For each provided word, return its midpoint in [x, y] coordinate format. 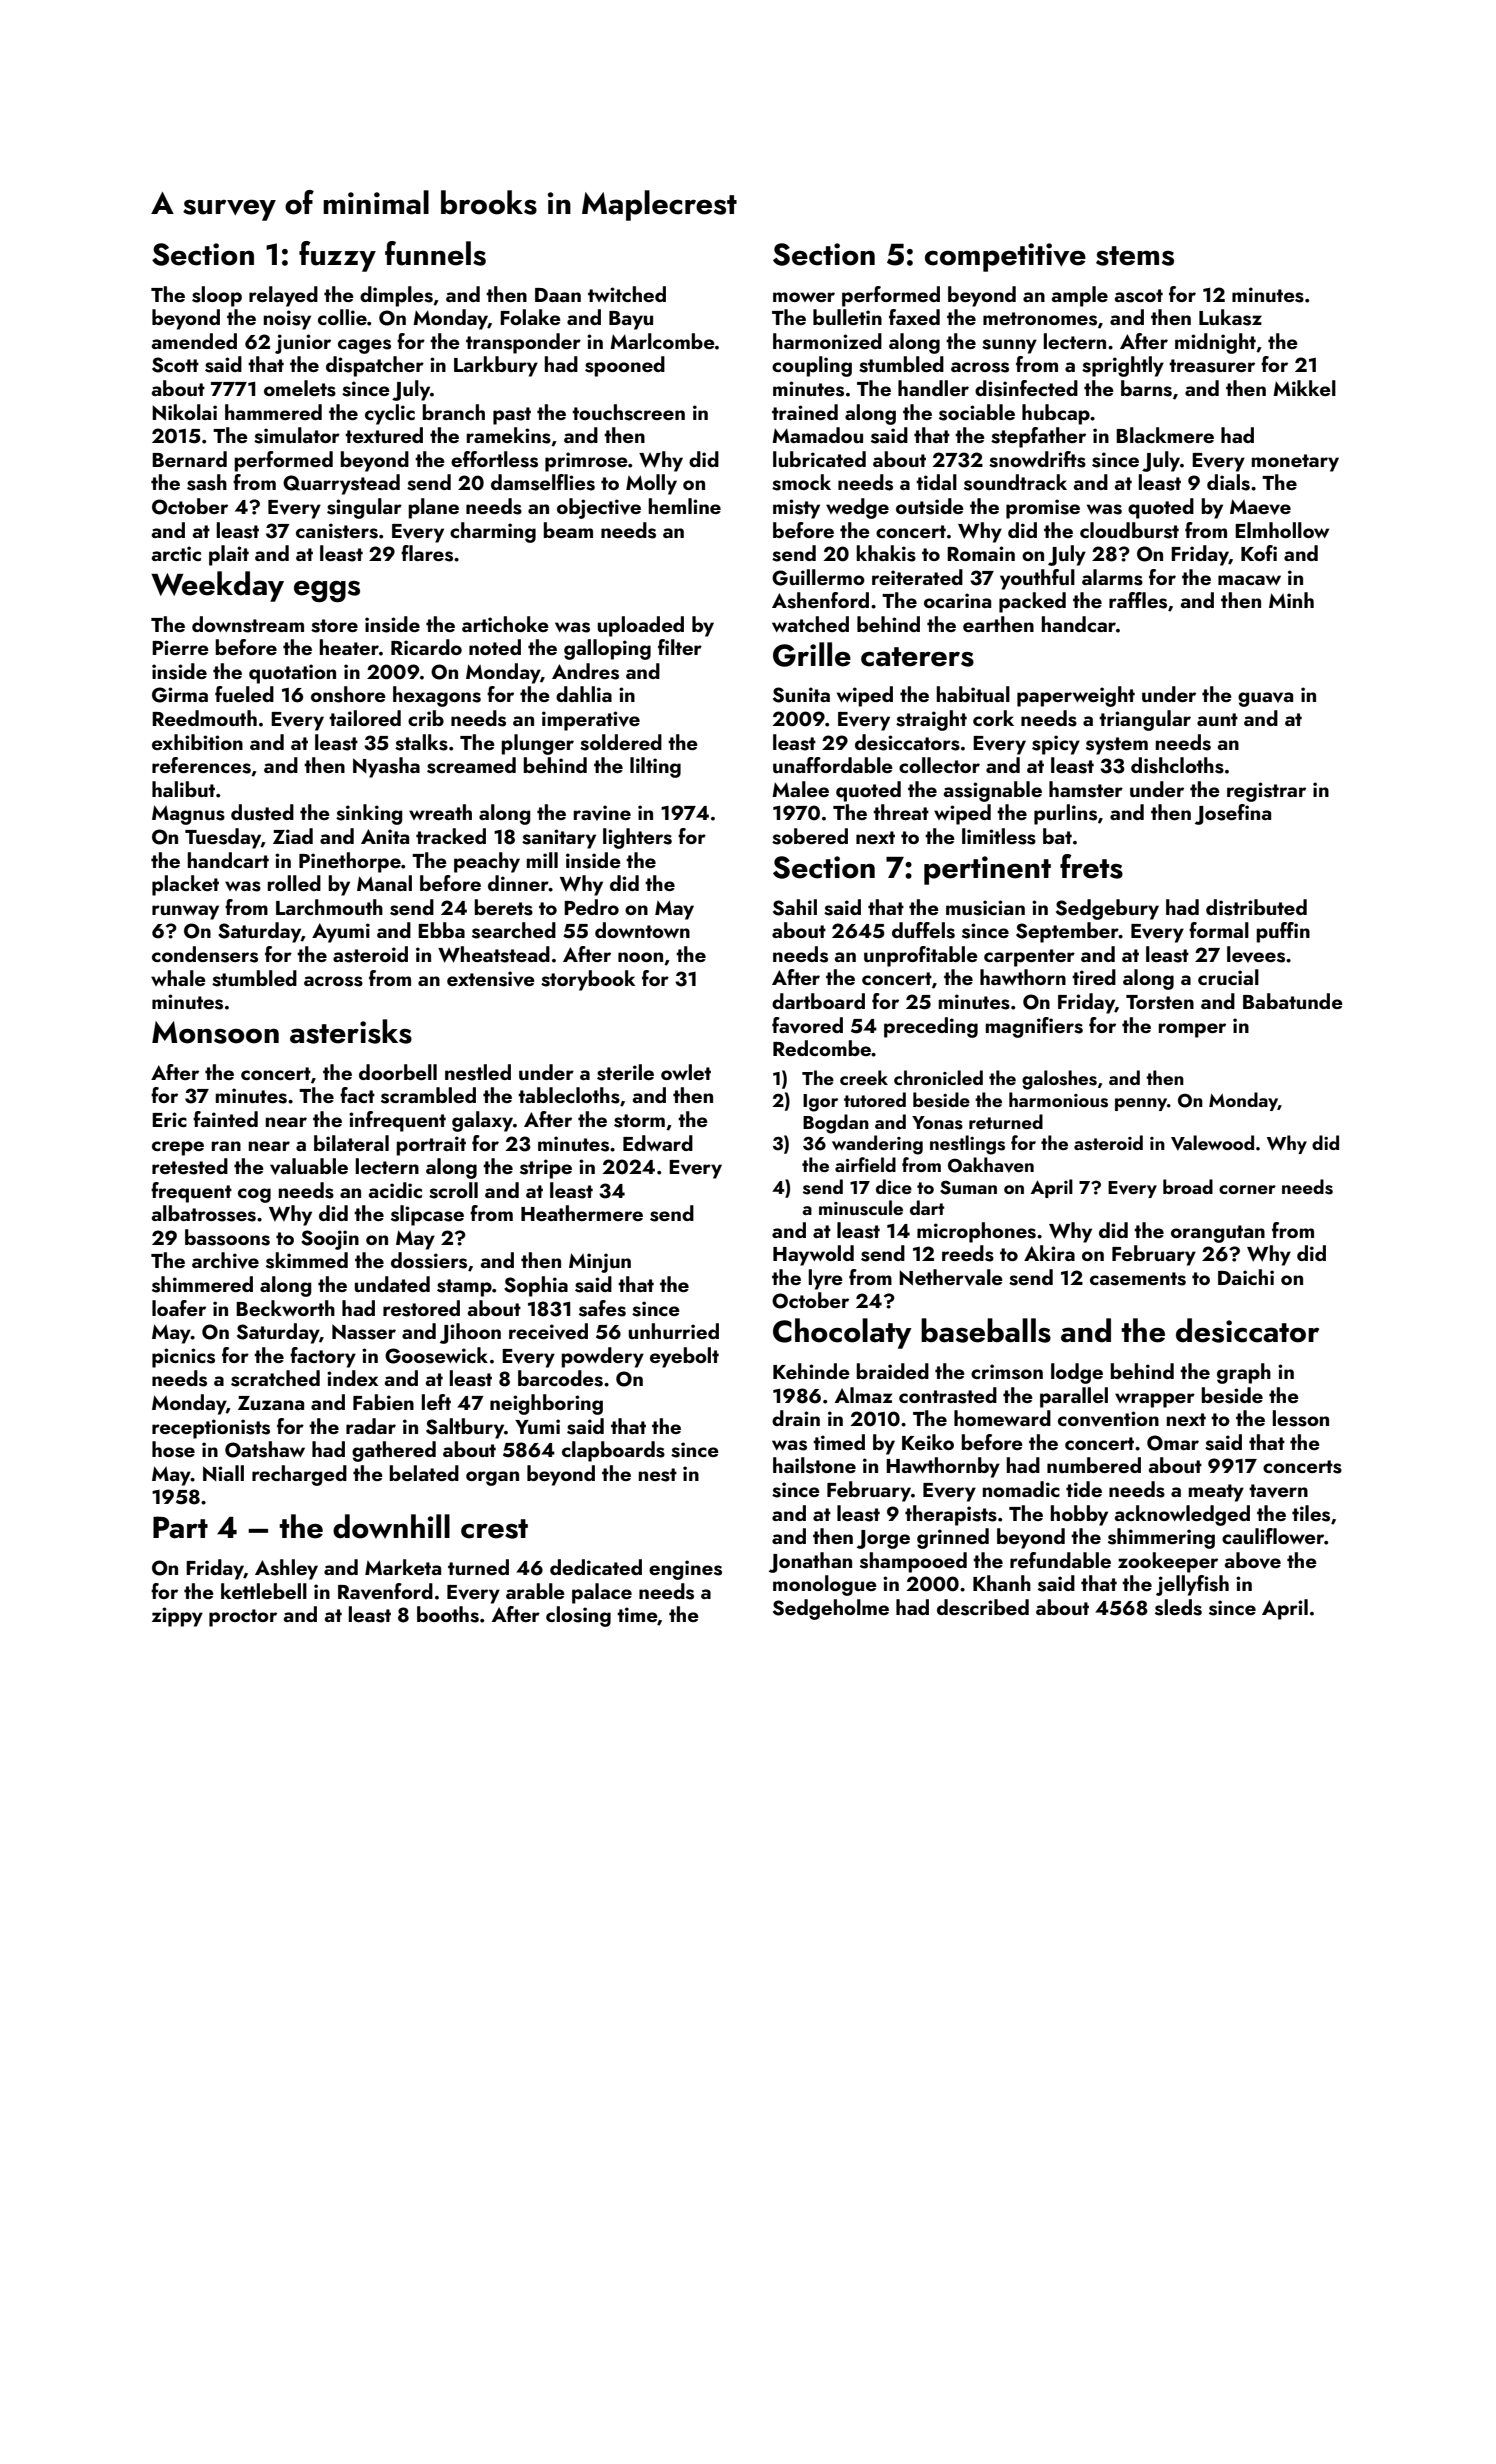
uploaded [641, 626]
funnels [435, 253]
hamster [1086, 789]
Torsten [1160, 1002]
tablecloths [569, 1095]
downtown [642, 930]
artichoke [505, 624]
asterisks [351, 1031]
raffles [1138, 600]
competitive [1005, 257]
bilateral [351, 1143]
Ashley [286, 1569]
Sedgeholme [831, 1609]
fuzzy [337, 256]
